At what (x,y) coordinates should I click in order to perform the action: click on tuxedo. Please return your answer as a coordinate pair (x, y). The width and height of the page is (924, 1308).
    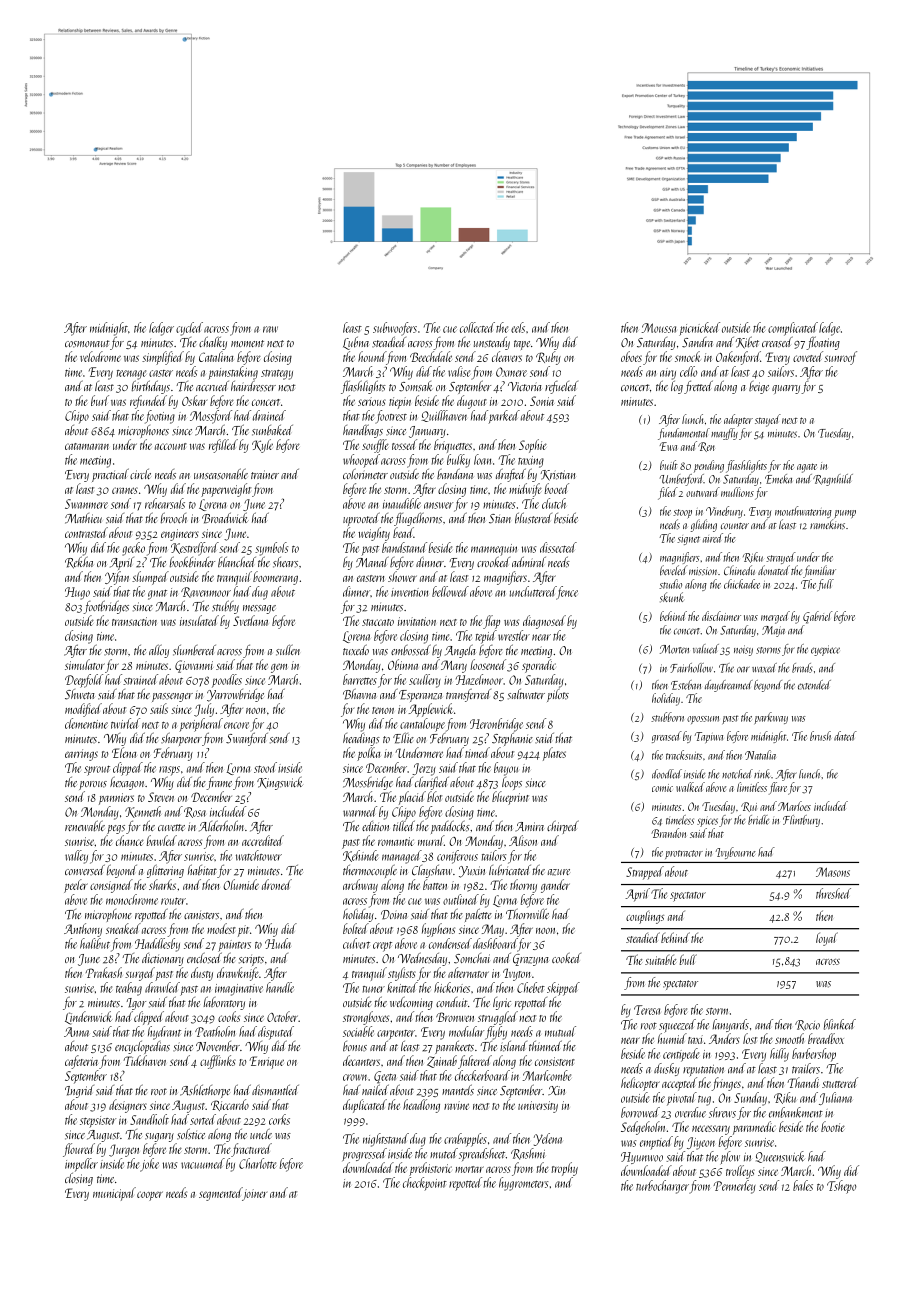
    Looking at the image, I should click on (356, 649).
